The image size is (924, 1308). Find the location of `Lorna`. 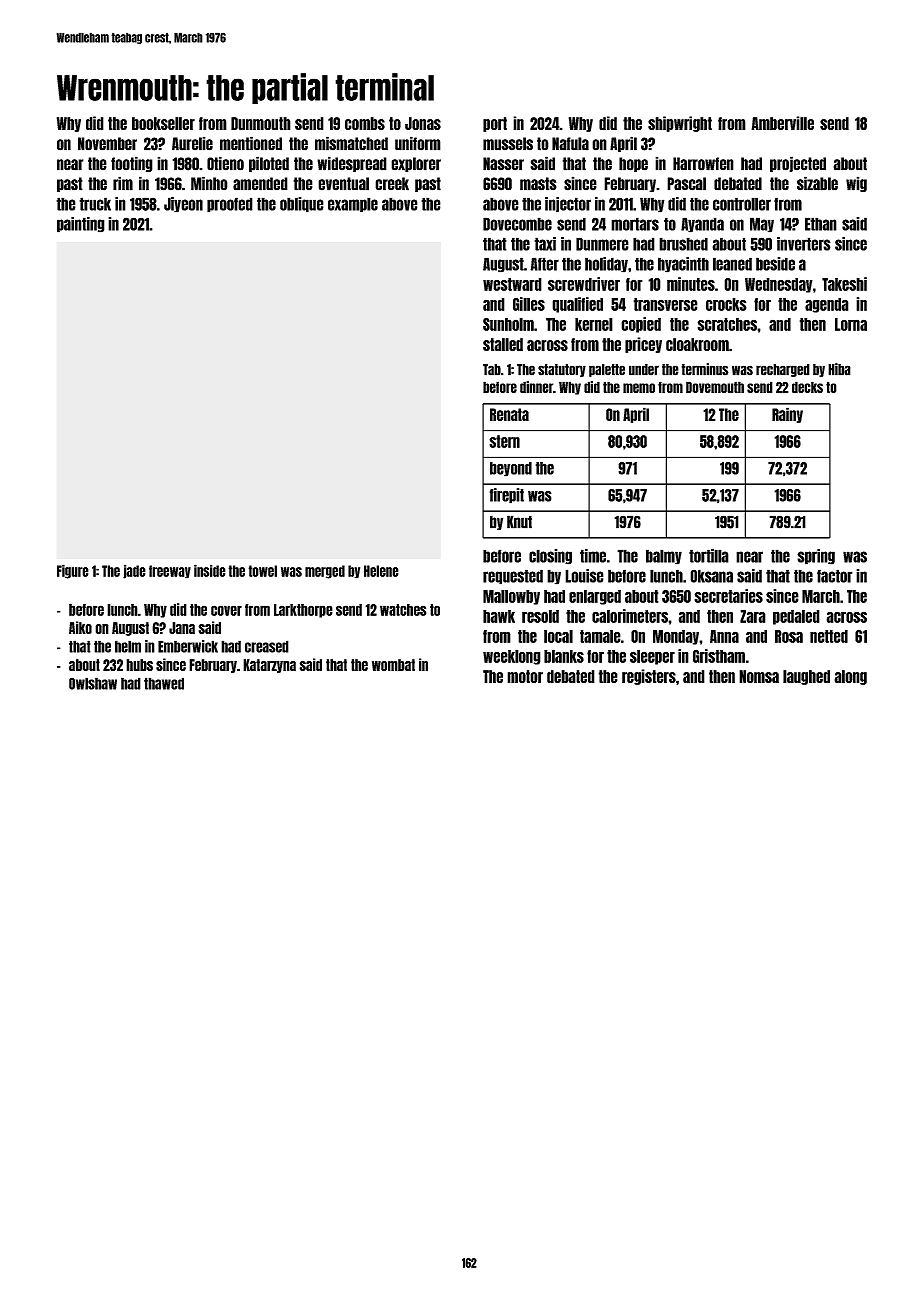

Lorna is located at coordinates (851, 324).
